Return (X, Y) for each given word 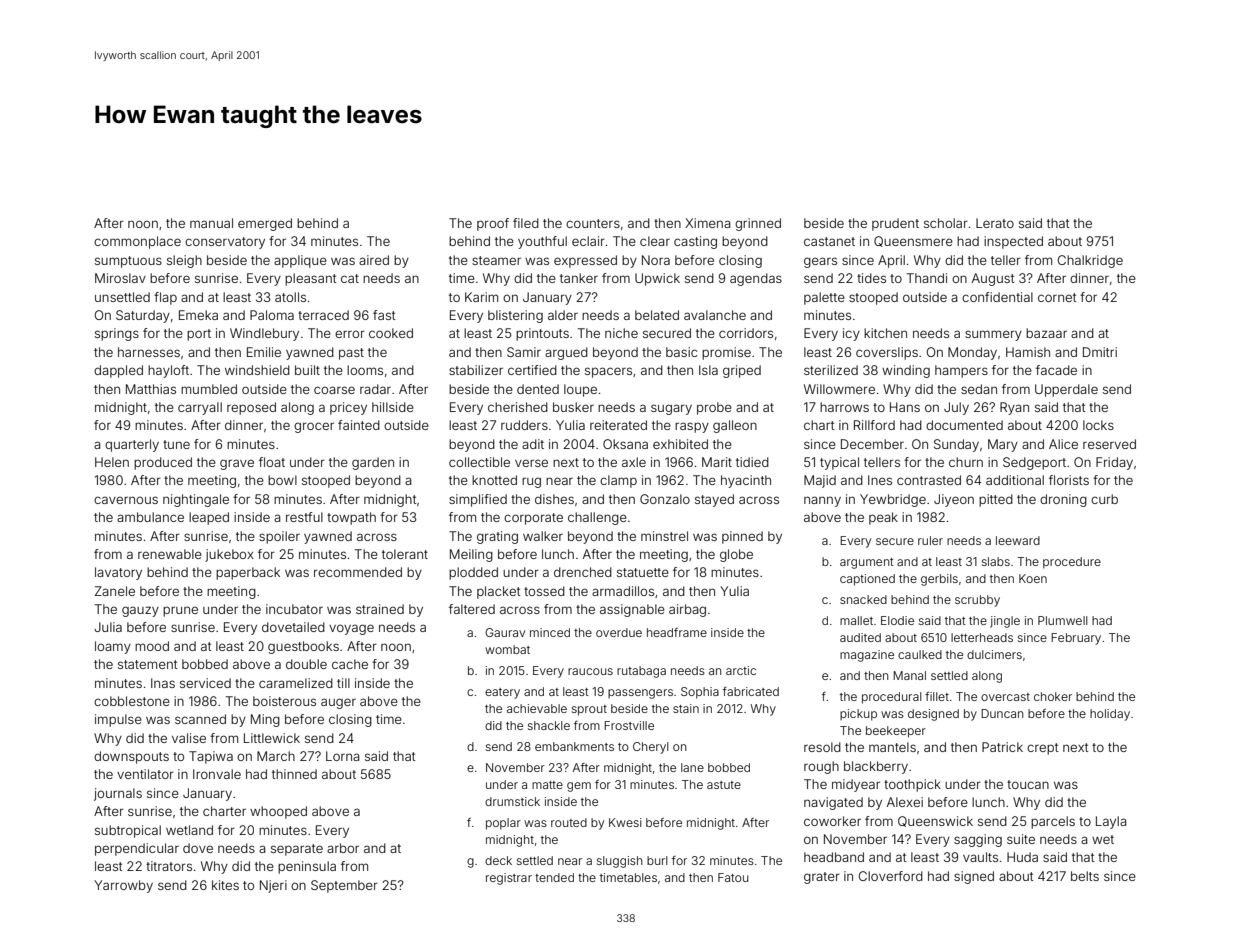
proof (493, 224)
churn (966, 462)
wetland (189, 830)
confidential (997, 297)
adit (533, 444)
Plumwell (1063, 620)
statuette (643, 572)
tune (176, 444)
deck (498, 860)
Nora (656, 260)
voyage (351, 629)
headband (834, 857)
